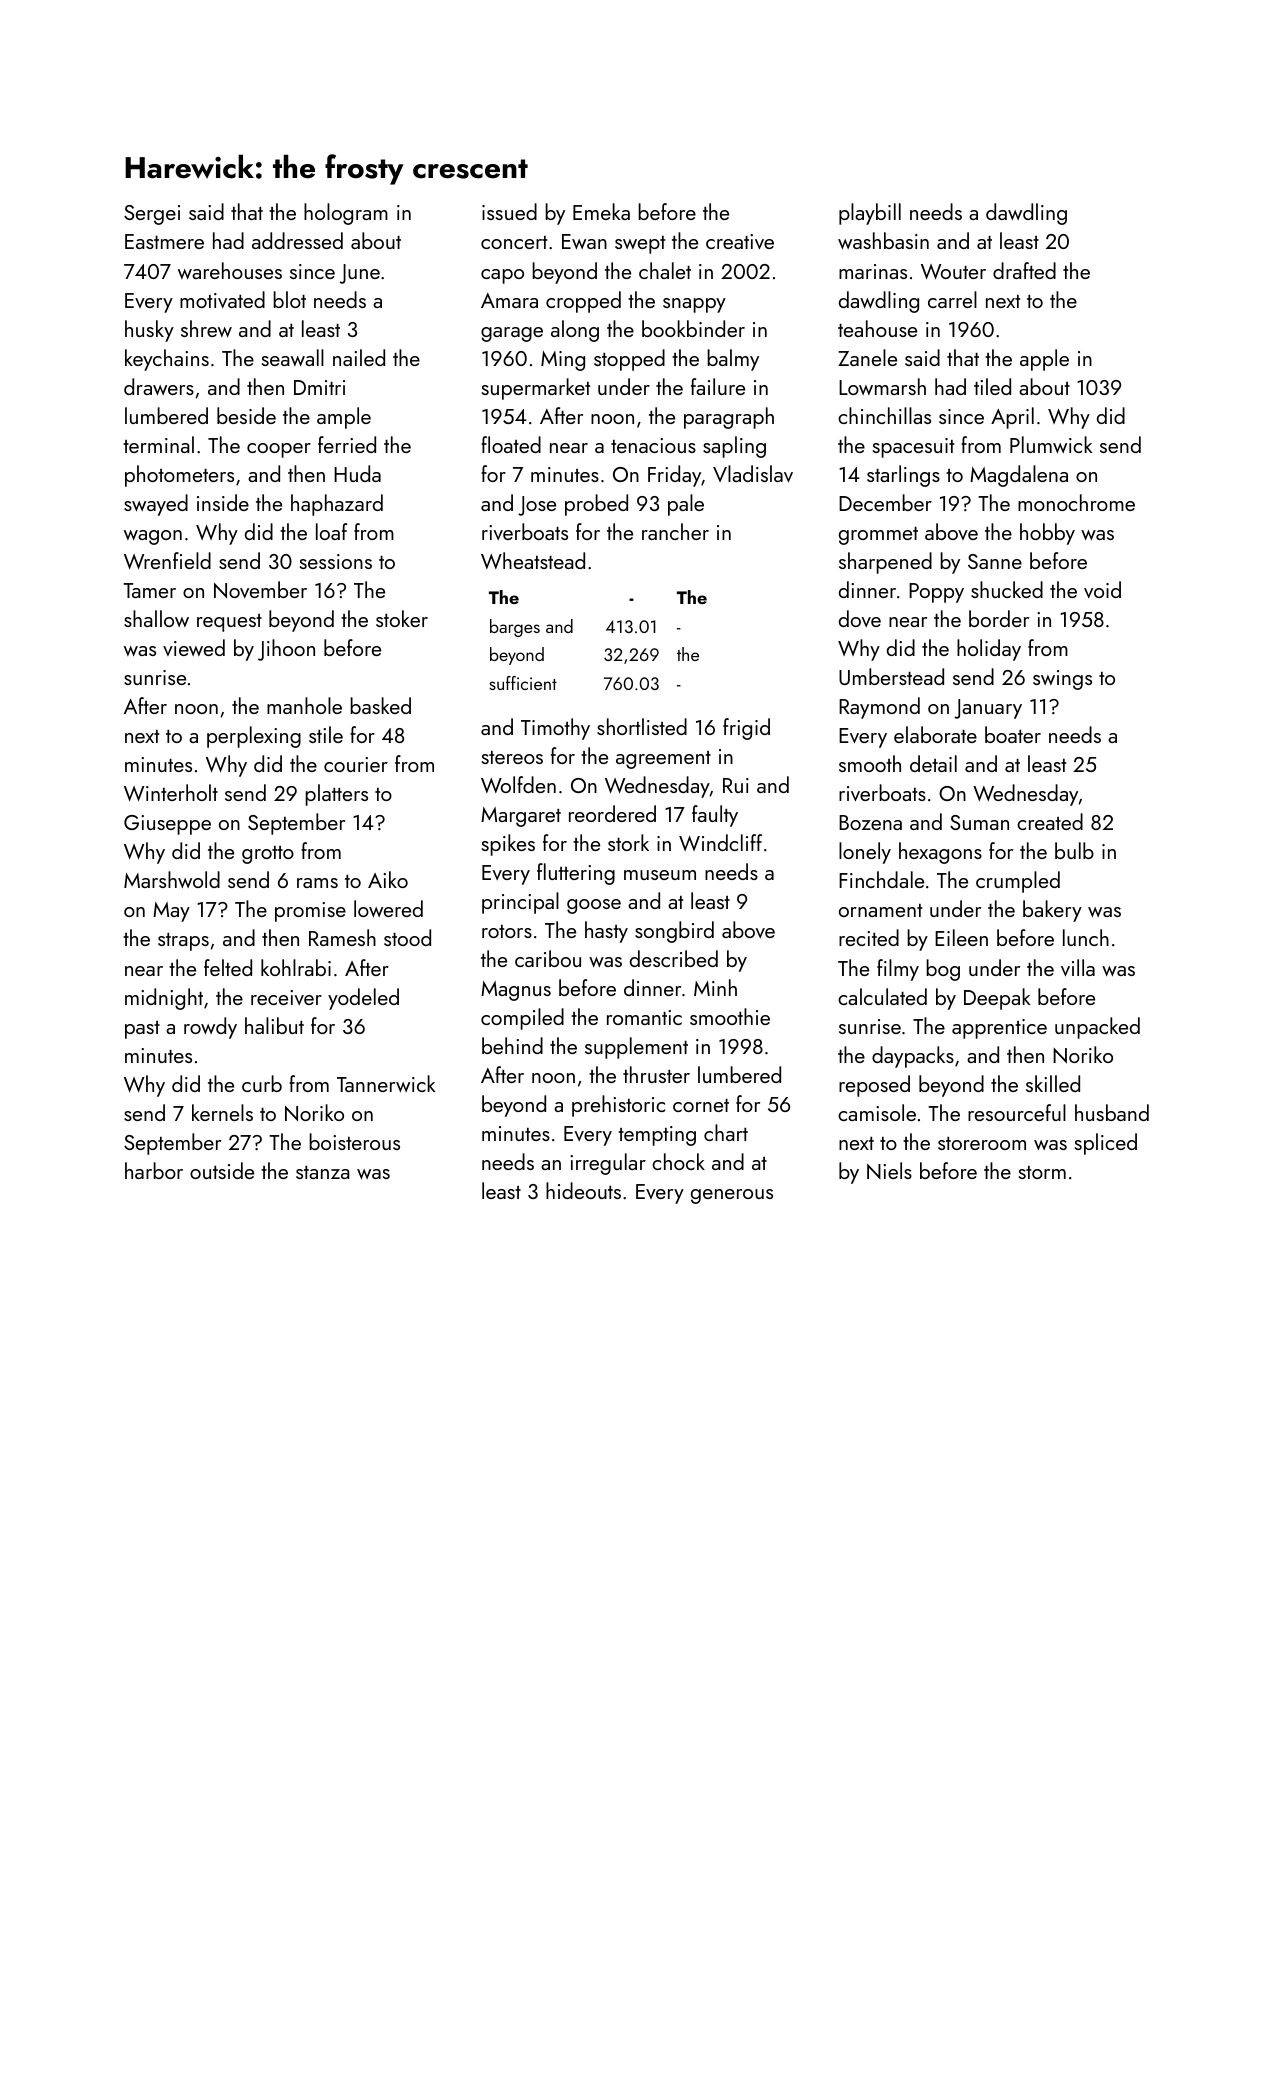  I want to click on garage, so click(512, 334).
